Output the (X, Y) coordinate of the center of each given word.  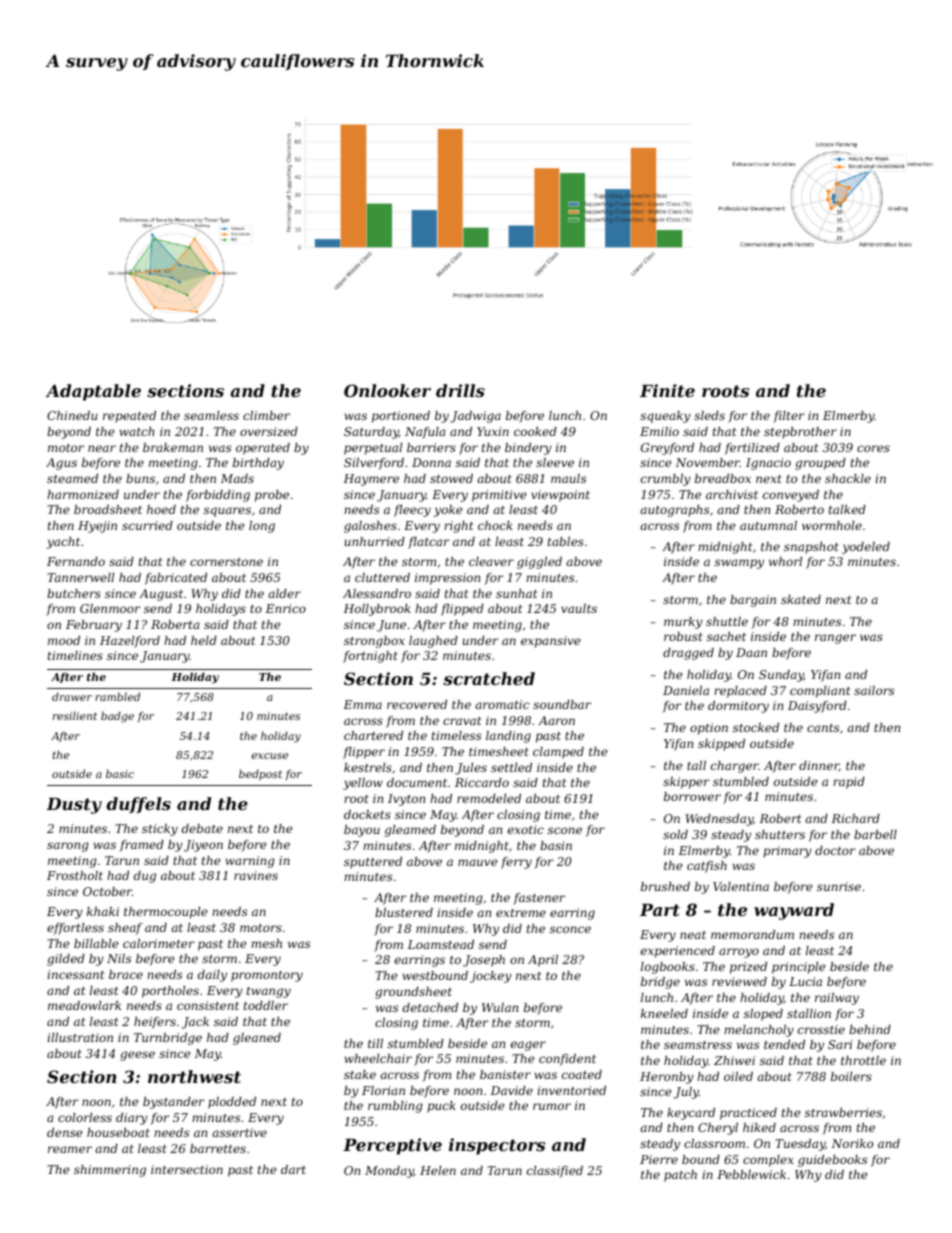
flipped (462, 610)
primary (787, 852)
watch (137, 431)
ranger (835, 639)
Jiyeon (203, 846)
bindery (528, 449)
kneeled (664, 1013)
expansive (551, 642)
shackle (848, 478)
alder (284, 593)
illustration (80, 1037)
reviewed (739, 981)
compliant (820, 692)
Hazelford (130, 642)
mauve (478, 862)
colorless (85, 1117)
